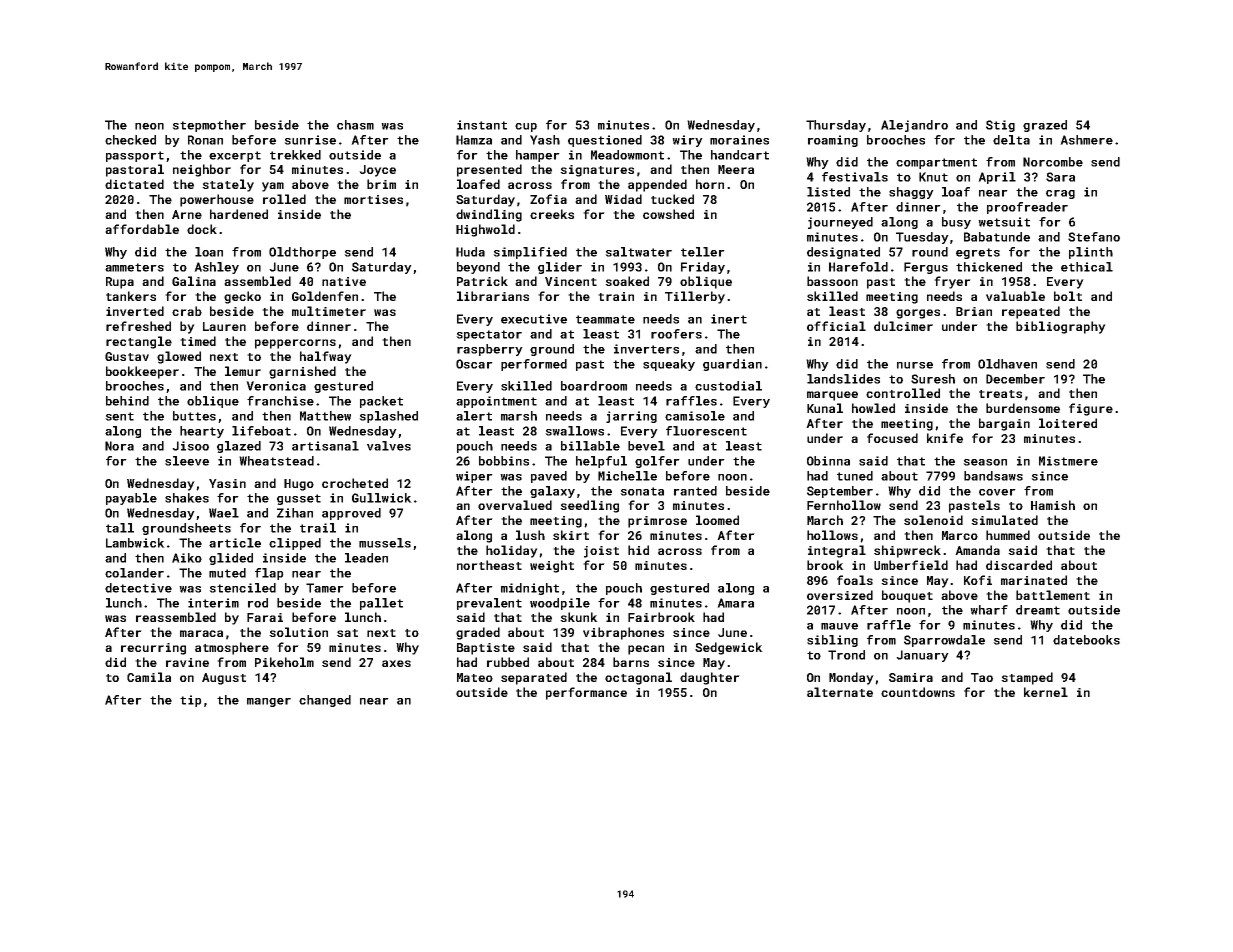 Image resolution: width=1233 pixels, height=952 pixels. Describe the element at coordinates (1011, 140) in the screenshot. I see `delta` at that location.
